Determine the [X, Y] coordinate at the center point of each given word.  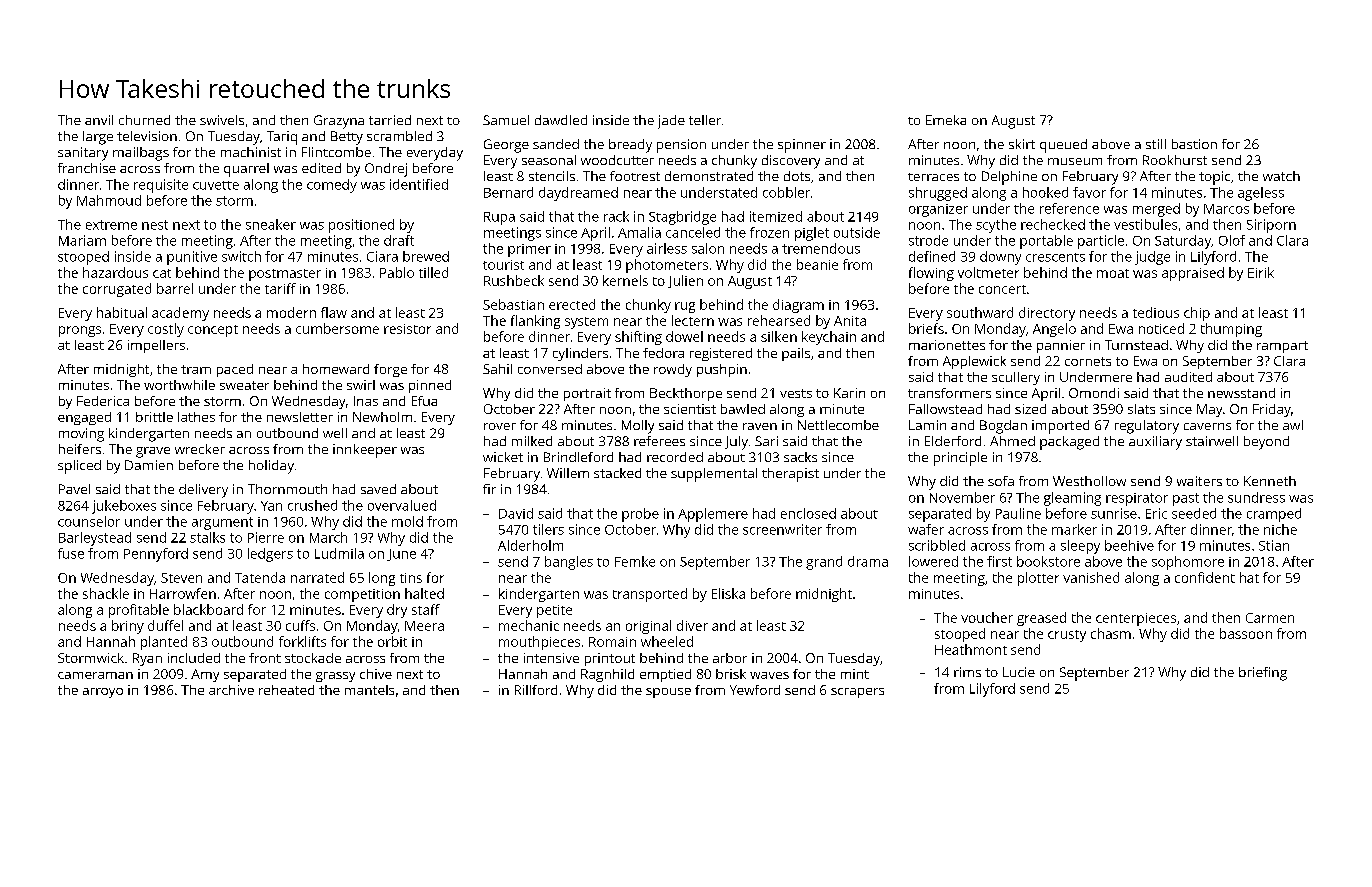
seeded [1194, 513]
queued [1063, 146]
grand [824, 563]
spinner [802, 146]
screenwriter [782, 529]
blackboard [208, 609]
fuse [71, 553]
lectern [693, 320]
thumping [1231, 330]
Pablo [397, 272]
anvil [99, 120]
